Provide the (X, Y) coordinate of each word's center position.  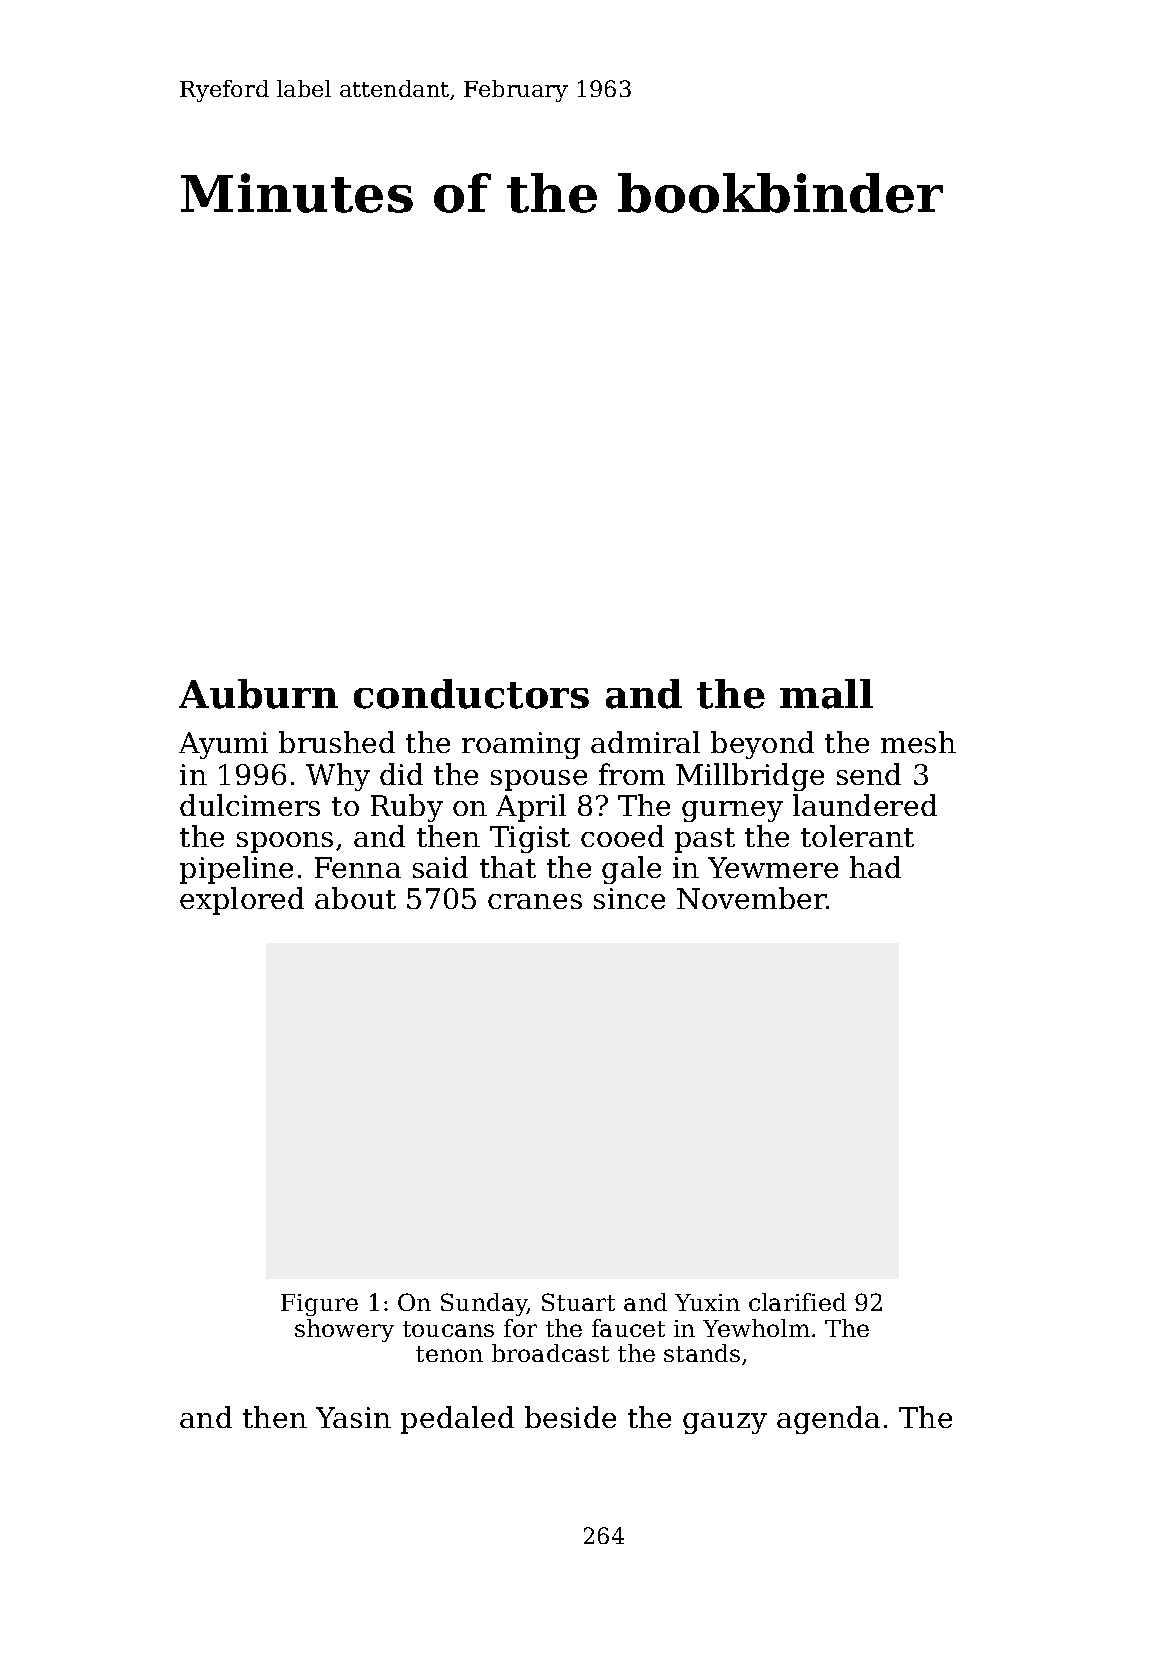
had (875, 867)
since (629, 898)
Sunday (484, 1304)
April (531, 808)
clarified (797, 1302)
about (355, 898)
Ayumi (223, 745)
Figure (319, 1305)
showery (344, 1330)
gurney (732, 811)
